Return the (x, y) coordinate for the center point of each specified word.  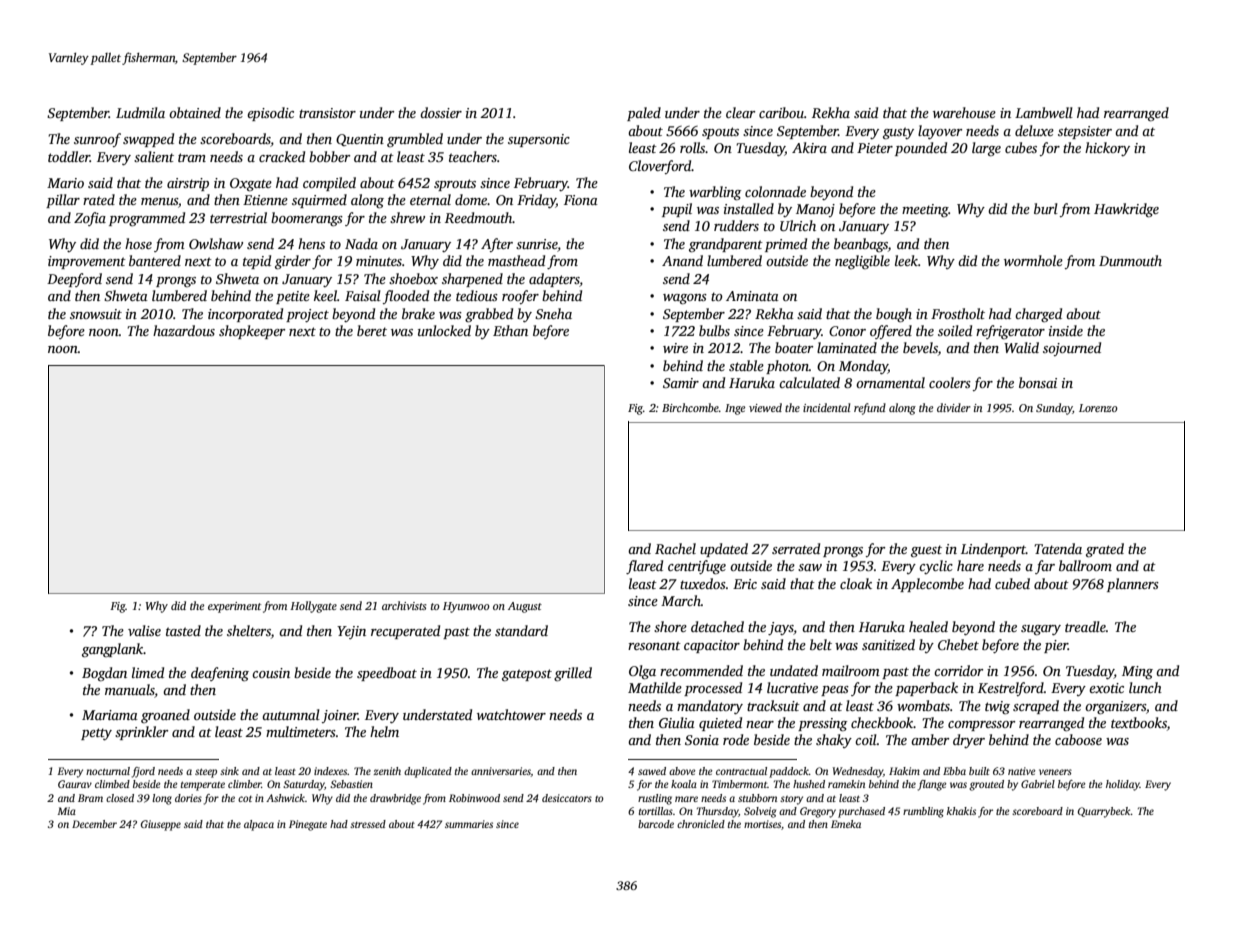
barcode (656, 824)
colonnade (775, 191)
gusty (898, 133)
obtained (195, 112)
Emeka (846, 824)
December (94, 824)
